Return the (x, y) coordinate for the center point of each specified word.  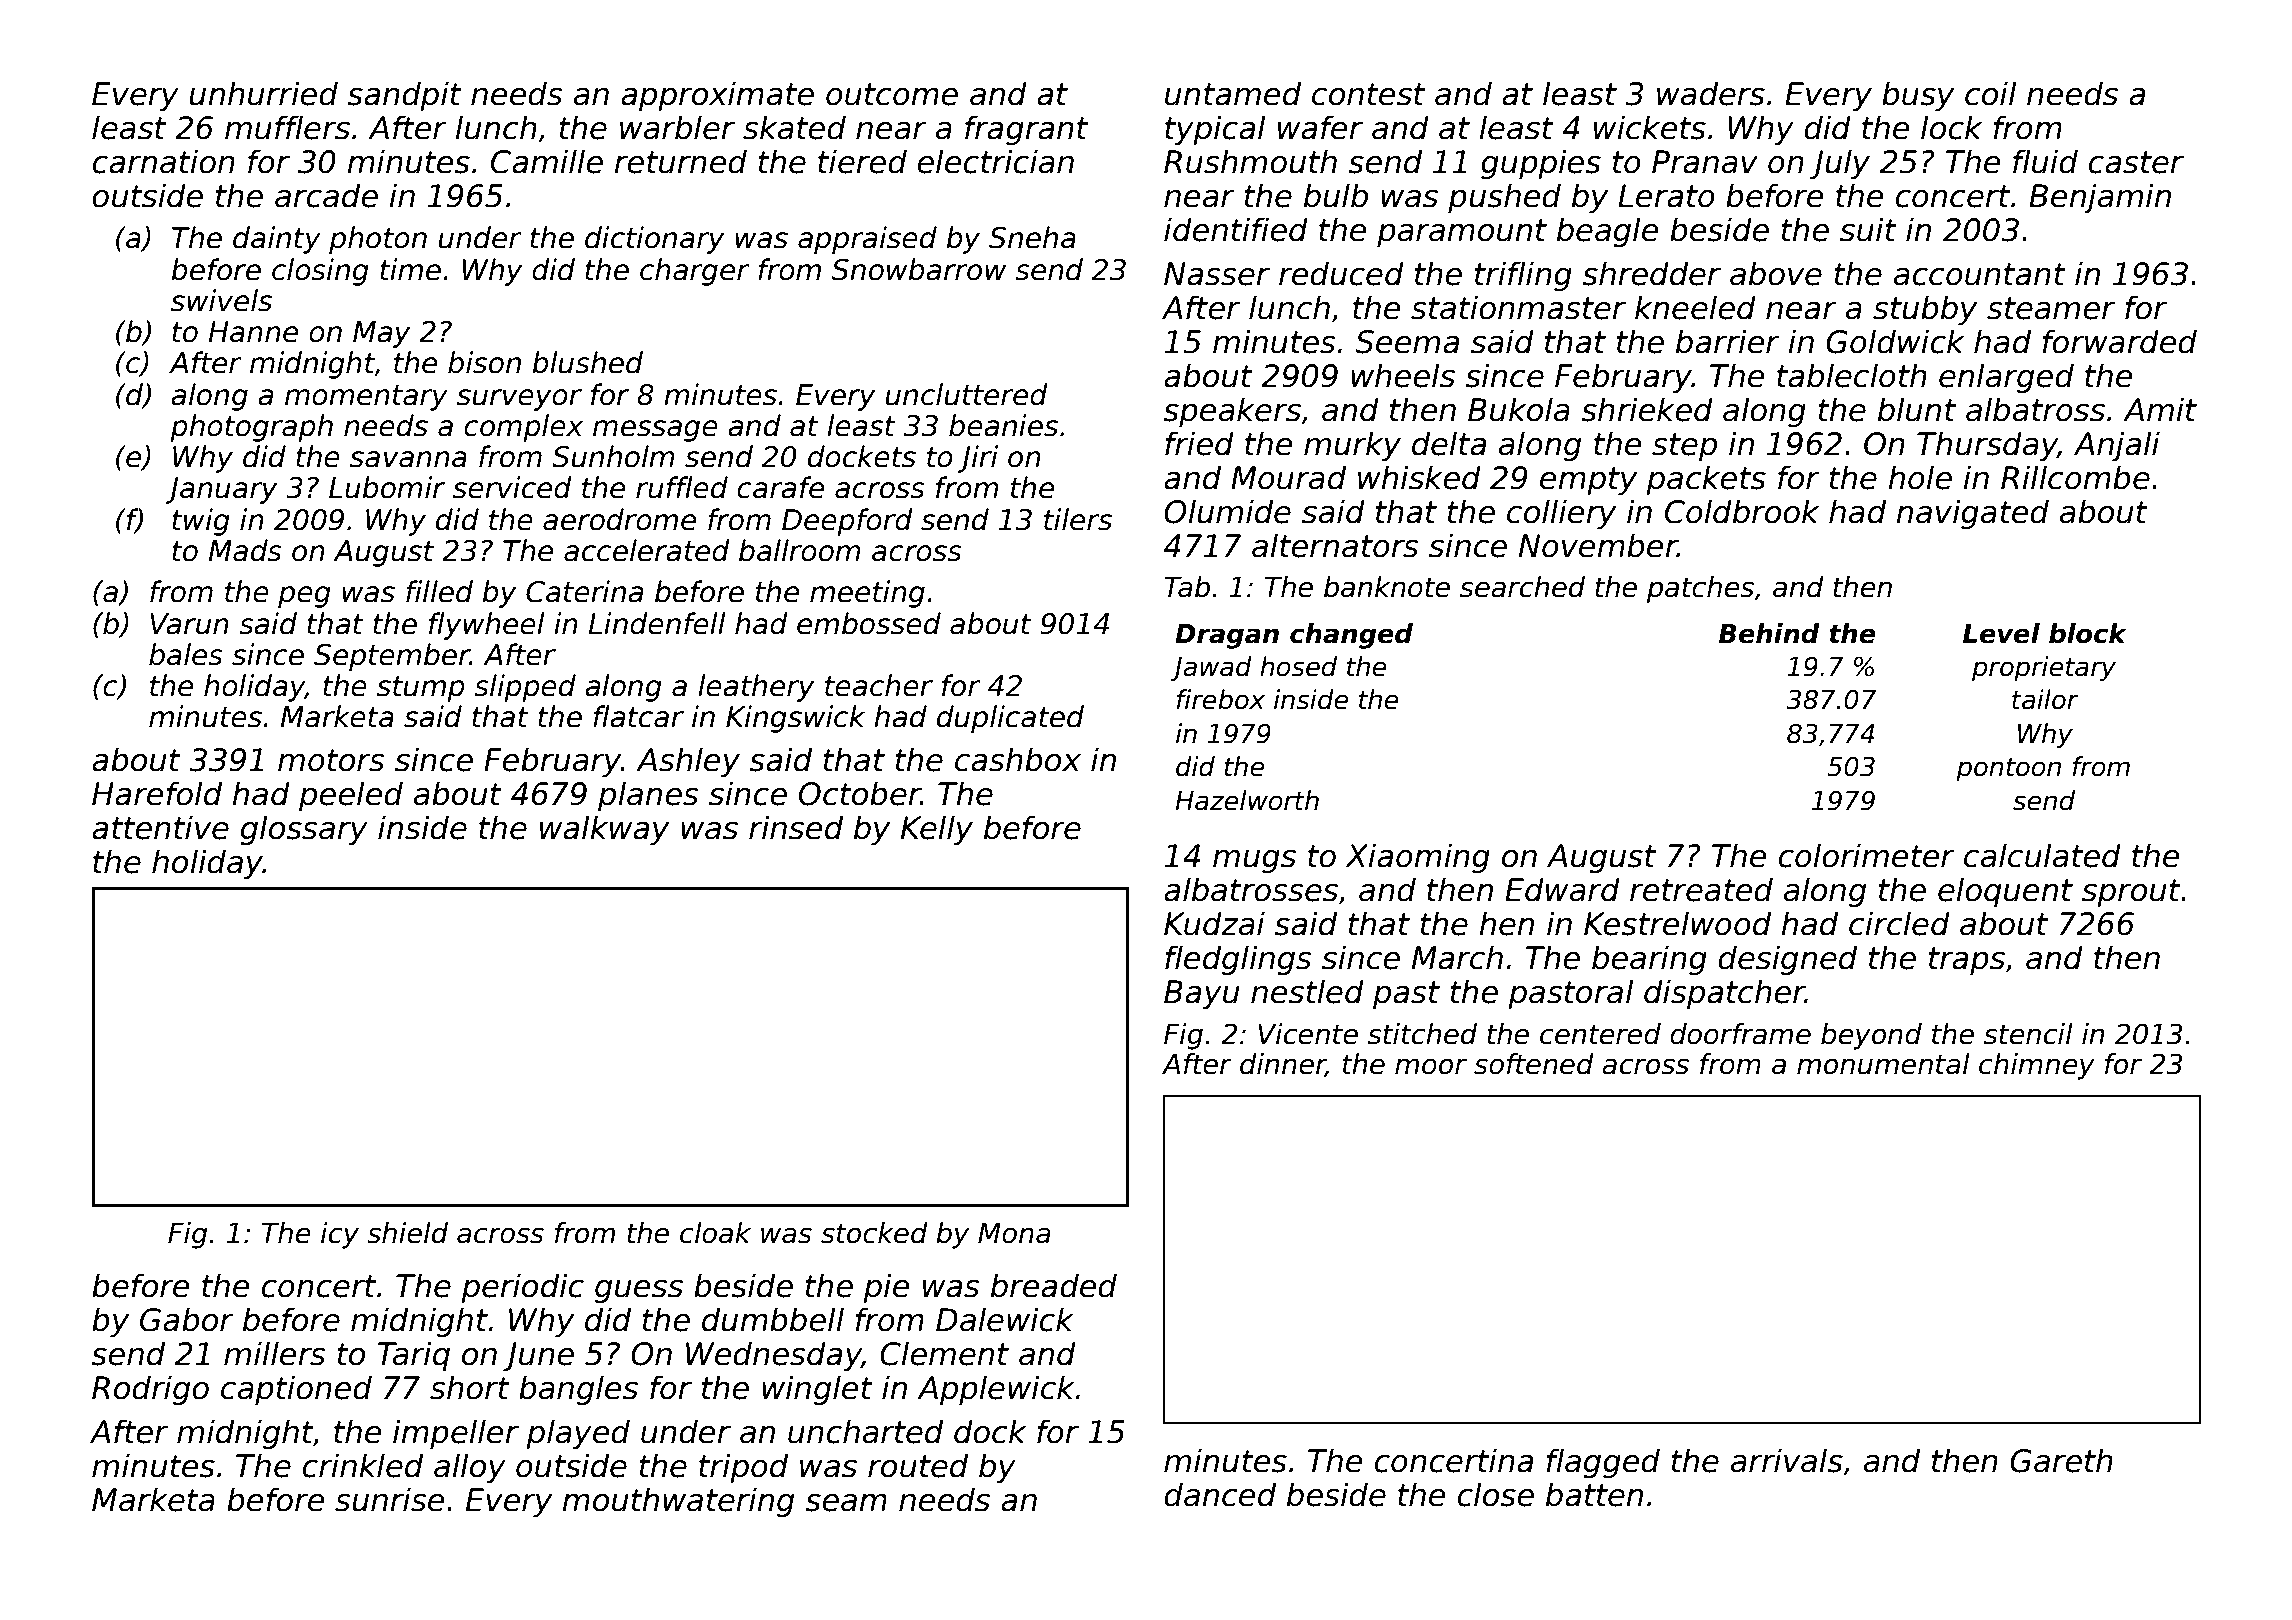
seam (846, 1503)
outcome (892, 94)
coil (1991, 93)
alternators (1335, 545)
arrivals (1787, 1460)
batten (1594, 1494)
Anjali (2117, 446)
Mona (1014, 1233)
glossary (304, 830)
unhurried (263, 93)
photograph (251, 428)
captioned (296, 1390)
